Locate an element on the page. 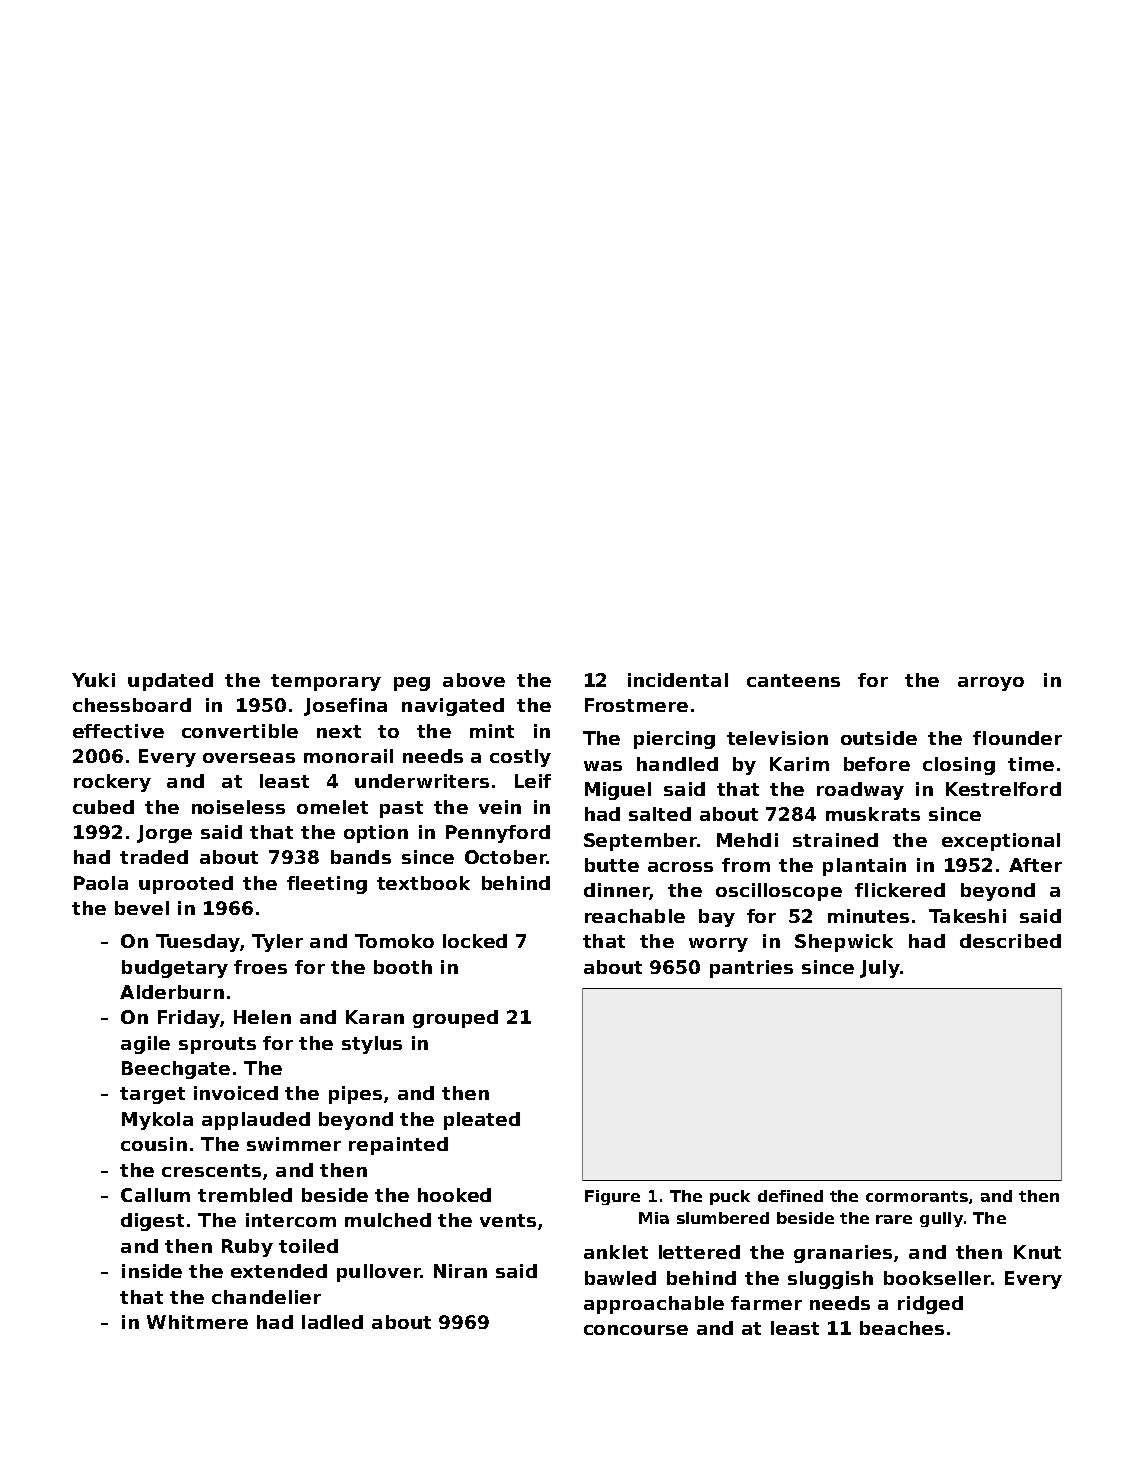 This image has height=1467, width=1134. July is located at coordinates (880, 969).
